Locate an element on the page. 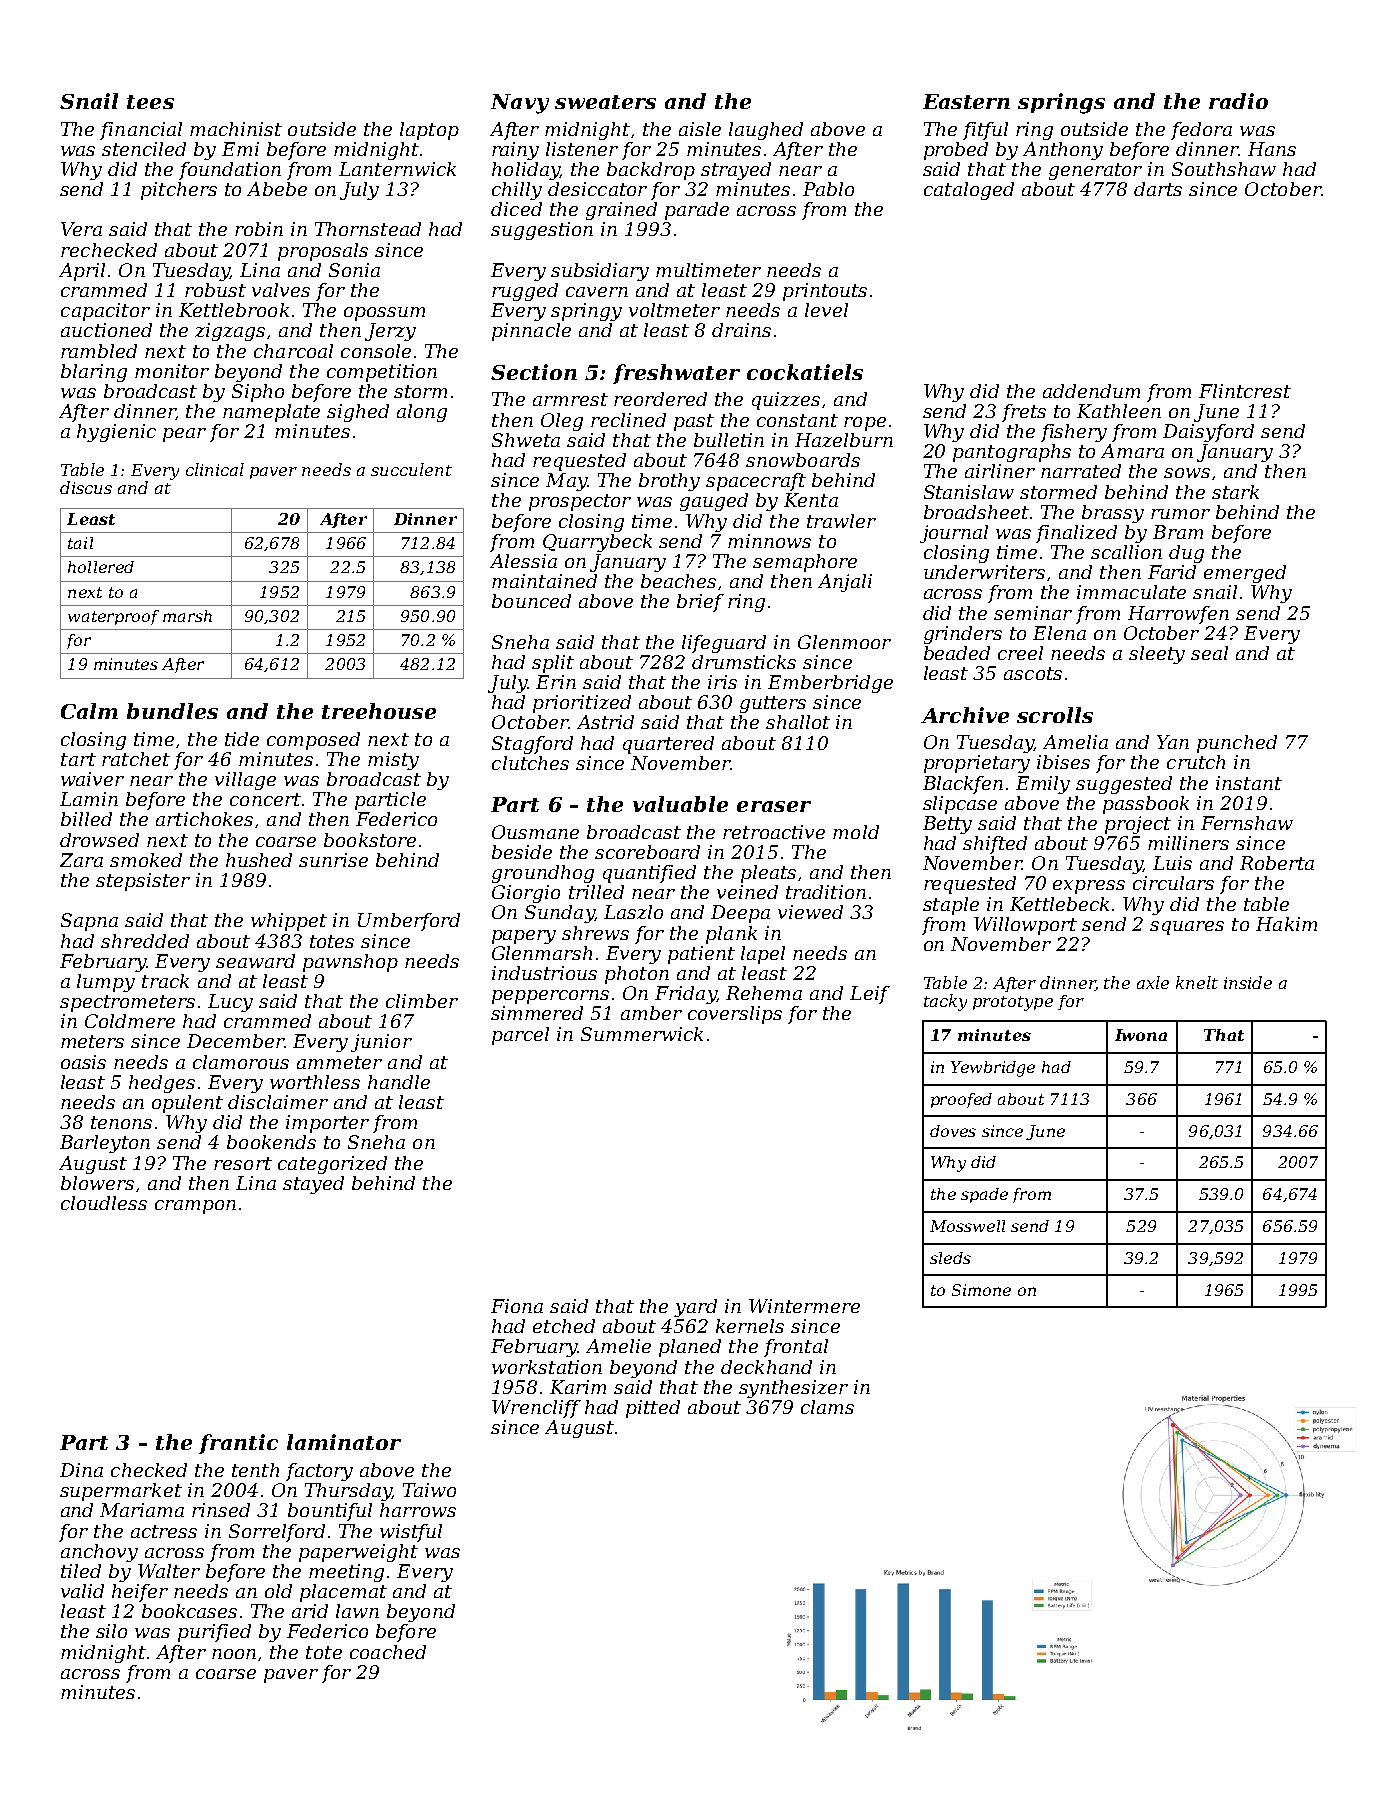 The height and width of the page is (1794, 1386). Emberbridge is located at coordinates (830, 684).
